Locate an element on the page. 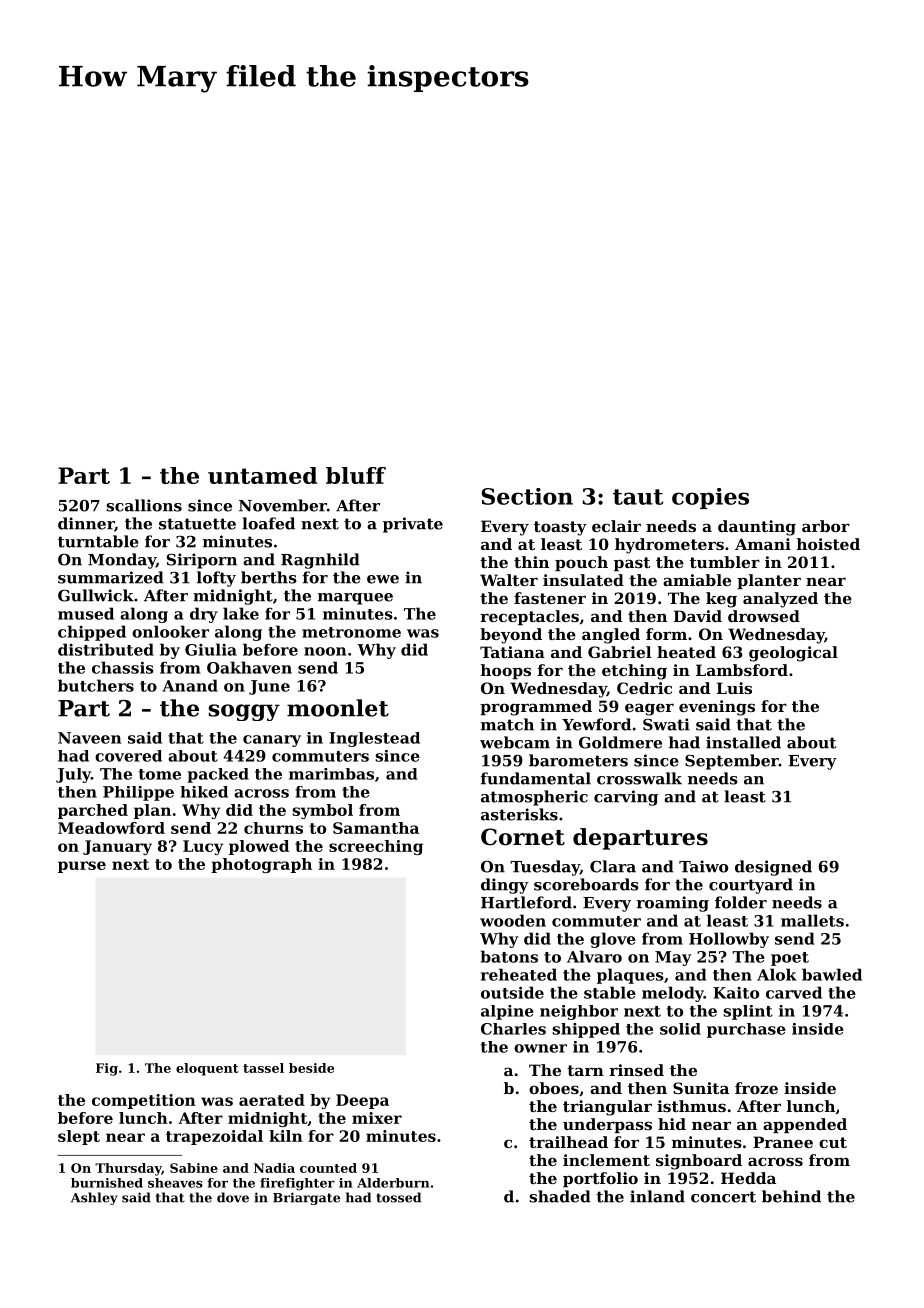 The image size is (924, 1308). neighbor is located at coordinates (579, 1012).
